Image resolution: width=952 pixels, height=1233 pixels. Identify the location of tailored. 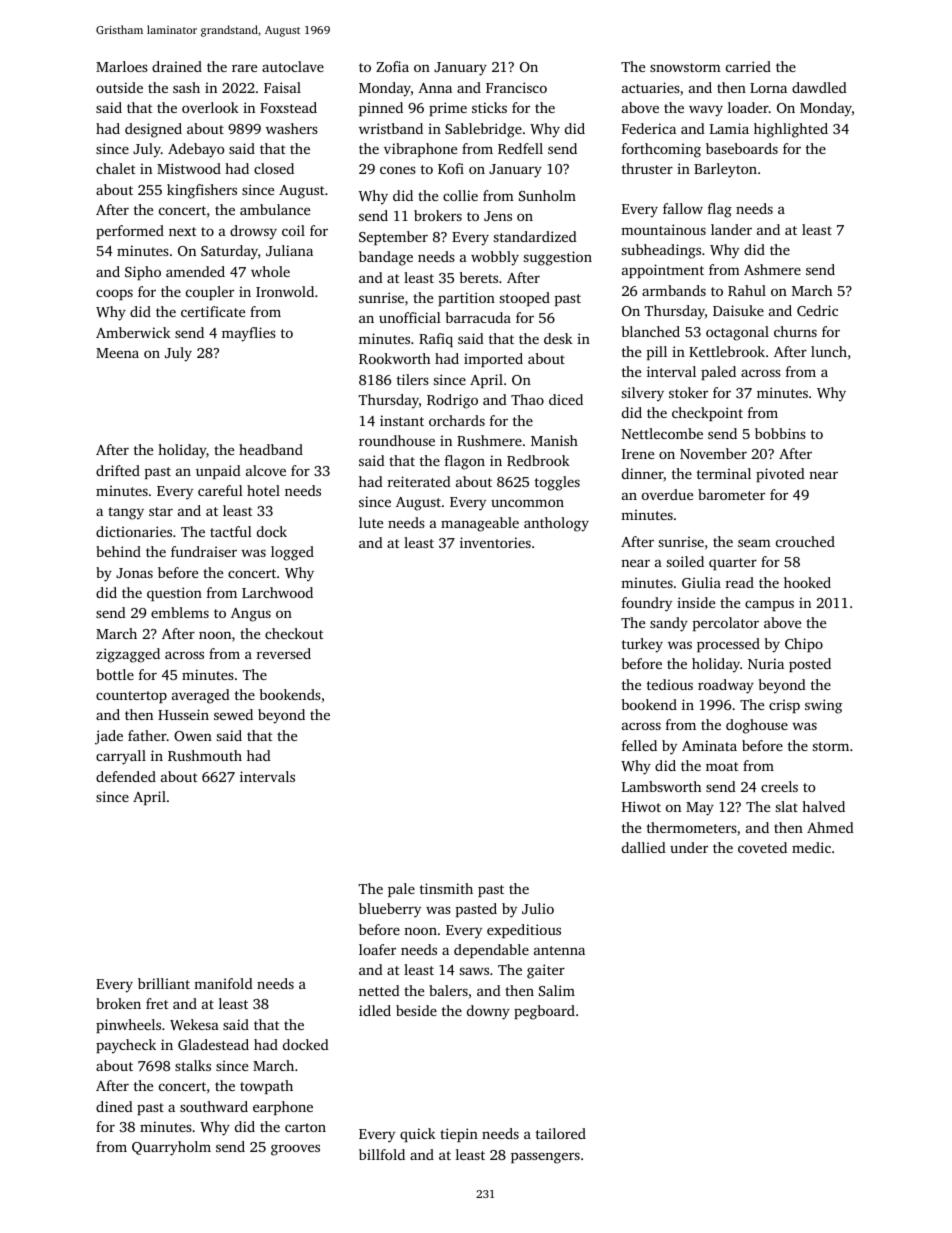
(561, 1133).
